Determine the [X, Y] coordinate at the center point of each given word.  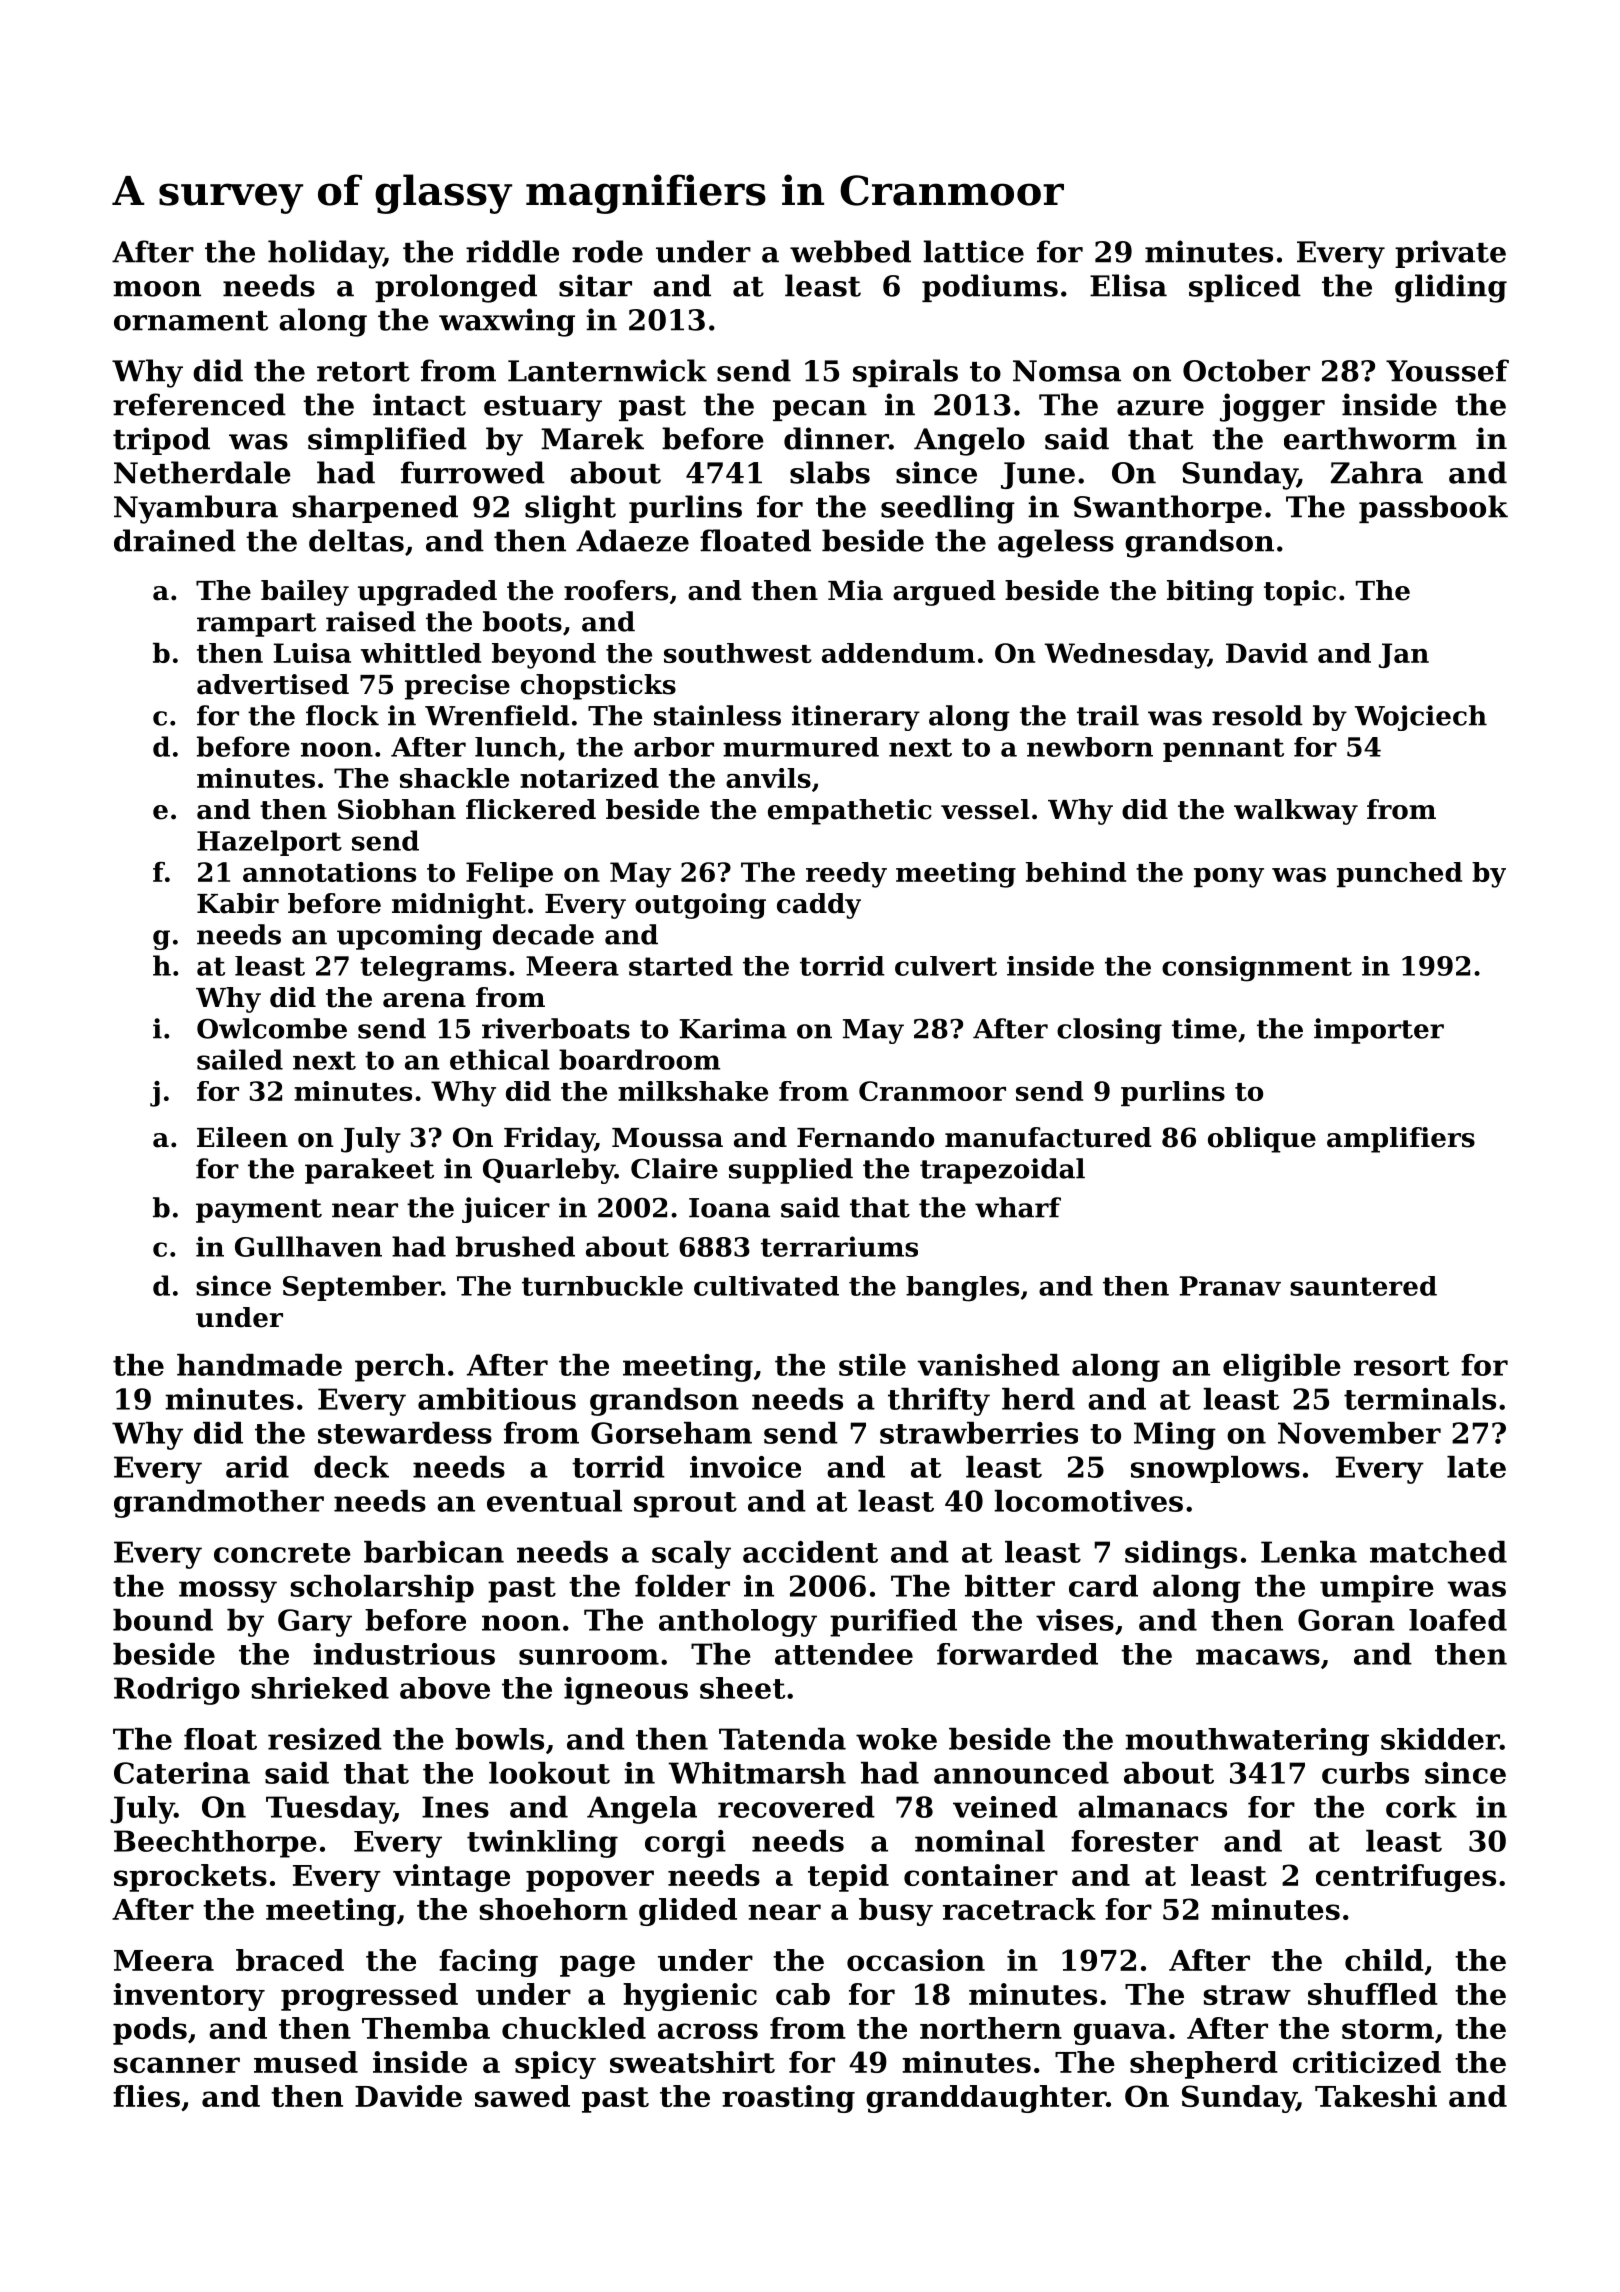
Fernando [865, 1137]
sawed [522, 2096]
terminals [1420, 1399]
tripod [161, 441]
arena [424, 1000]
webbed [850, 251]
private [1450, 254]
